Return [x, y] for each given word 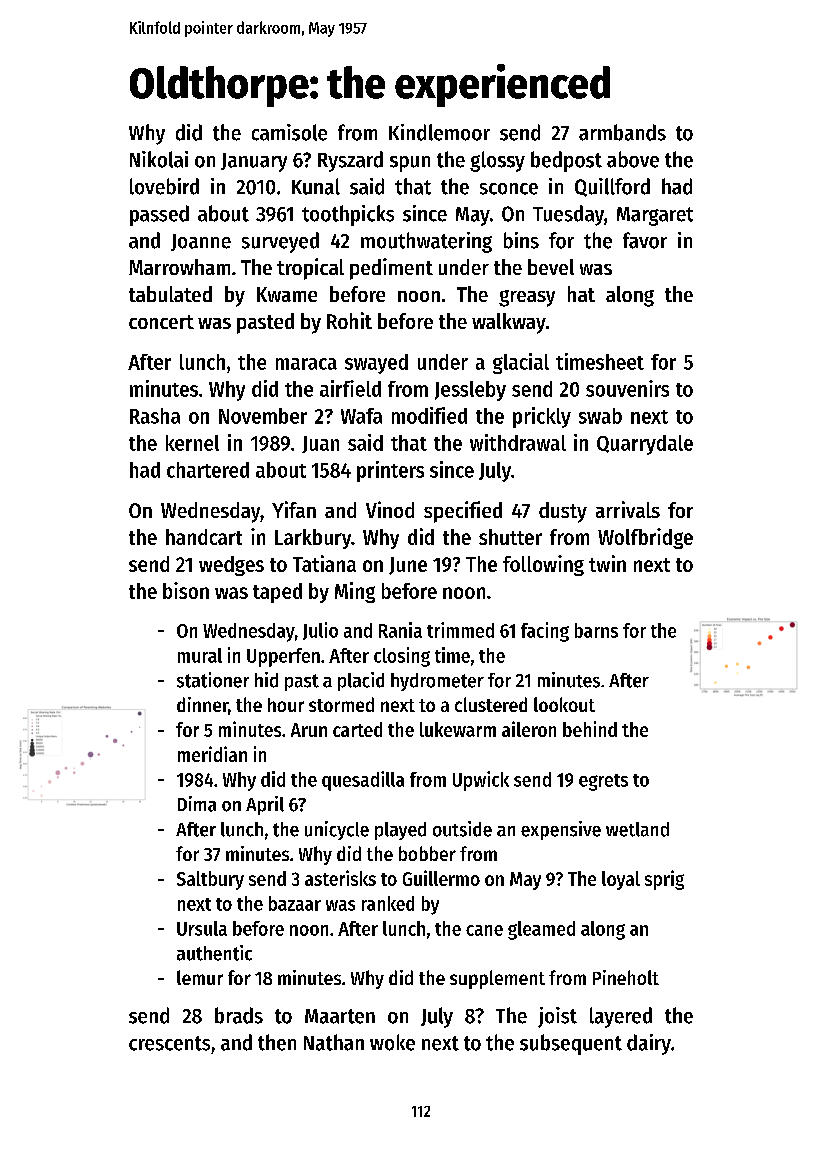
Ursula [202, 928]
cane [484, 930]
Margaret [655, 216]
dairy [649, 1044]
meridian [212, 754]
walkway [509, 323]
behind [590, 729]
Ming [355, 592]
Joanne [201, 242]
